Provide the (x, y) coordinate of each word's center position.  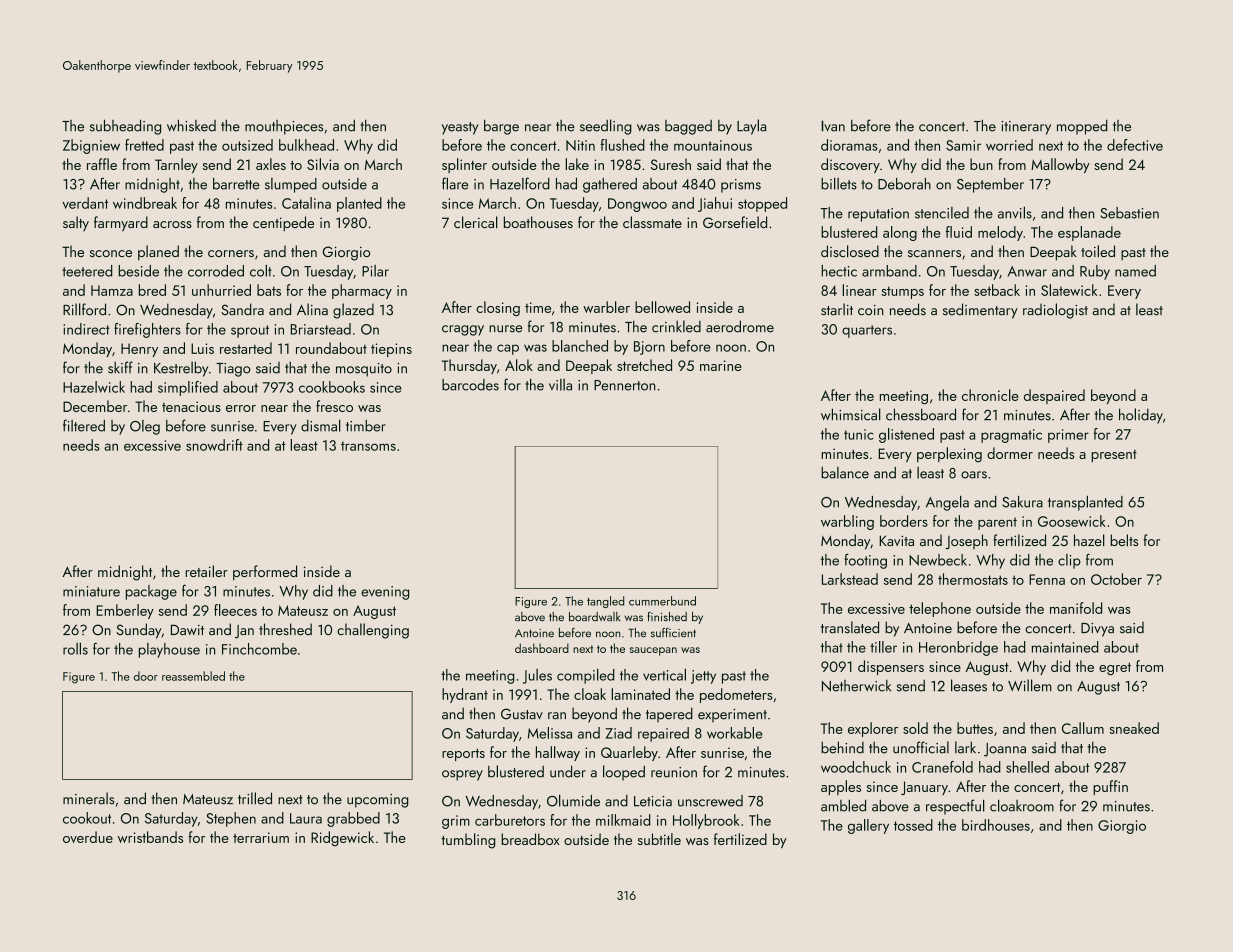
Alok (519, 365)
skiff (120, 367)
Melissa (550, 733)
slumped (291, 185)
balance (845, 473)
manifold (1076, 608)
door (146, 676)
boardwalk (594, 616)
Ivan (833, 126)
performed (265, 572)
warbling (847, 522)
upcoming (378, 801)
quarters (867, 331)
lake (577, 164)
